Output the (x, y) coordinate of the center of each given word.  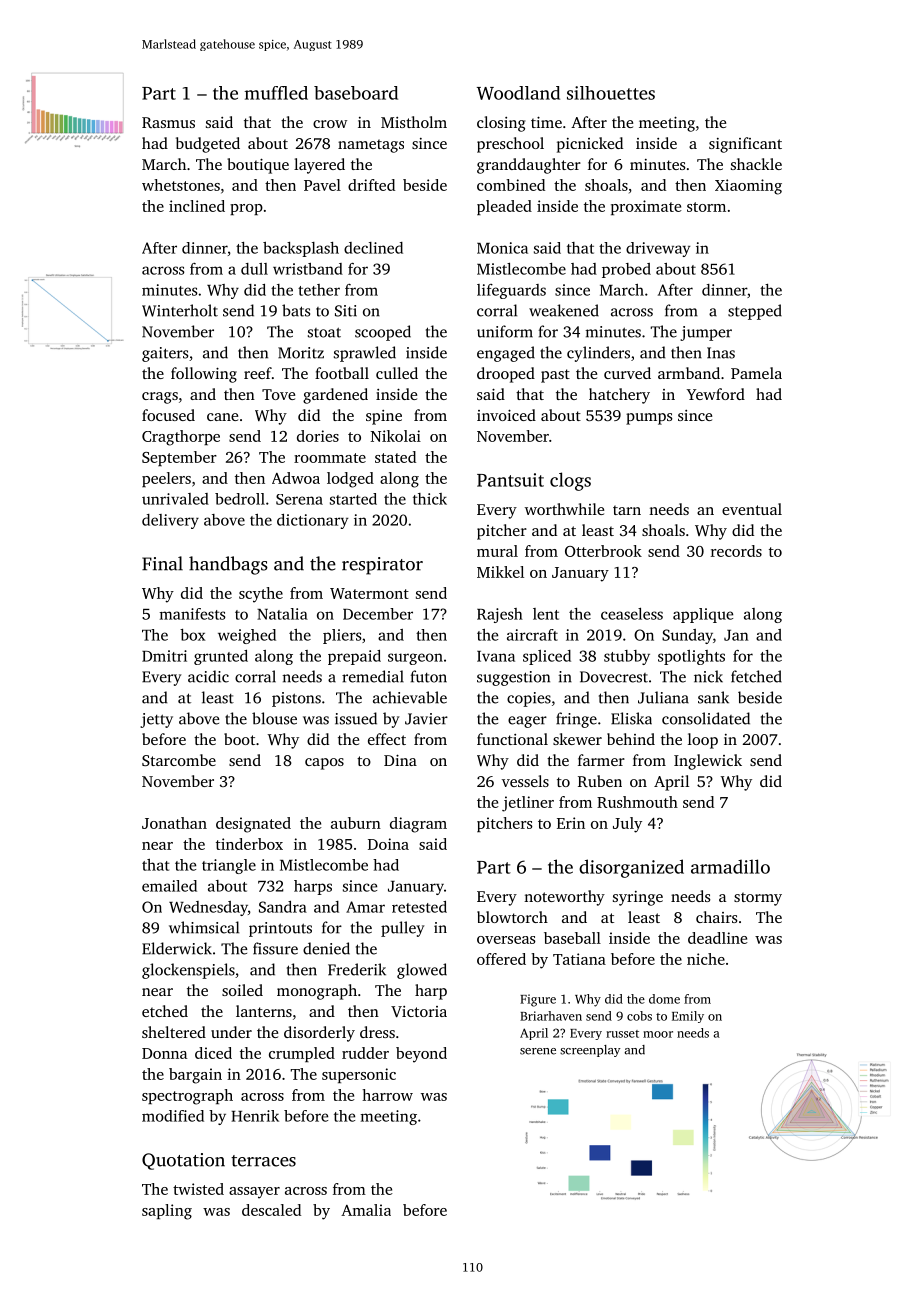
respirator (382, 566)
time (546, 122)
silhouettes (611, 93)
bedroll (240, 499)
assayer (254, 1193)
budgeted (208, 145)
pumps (649, 419)
